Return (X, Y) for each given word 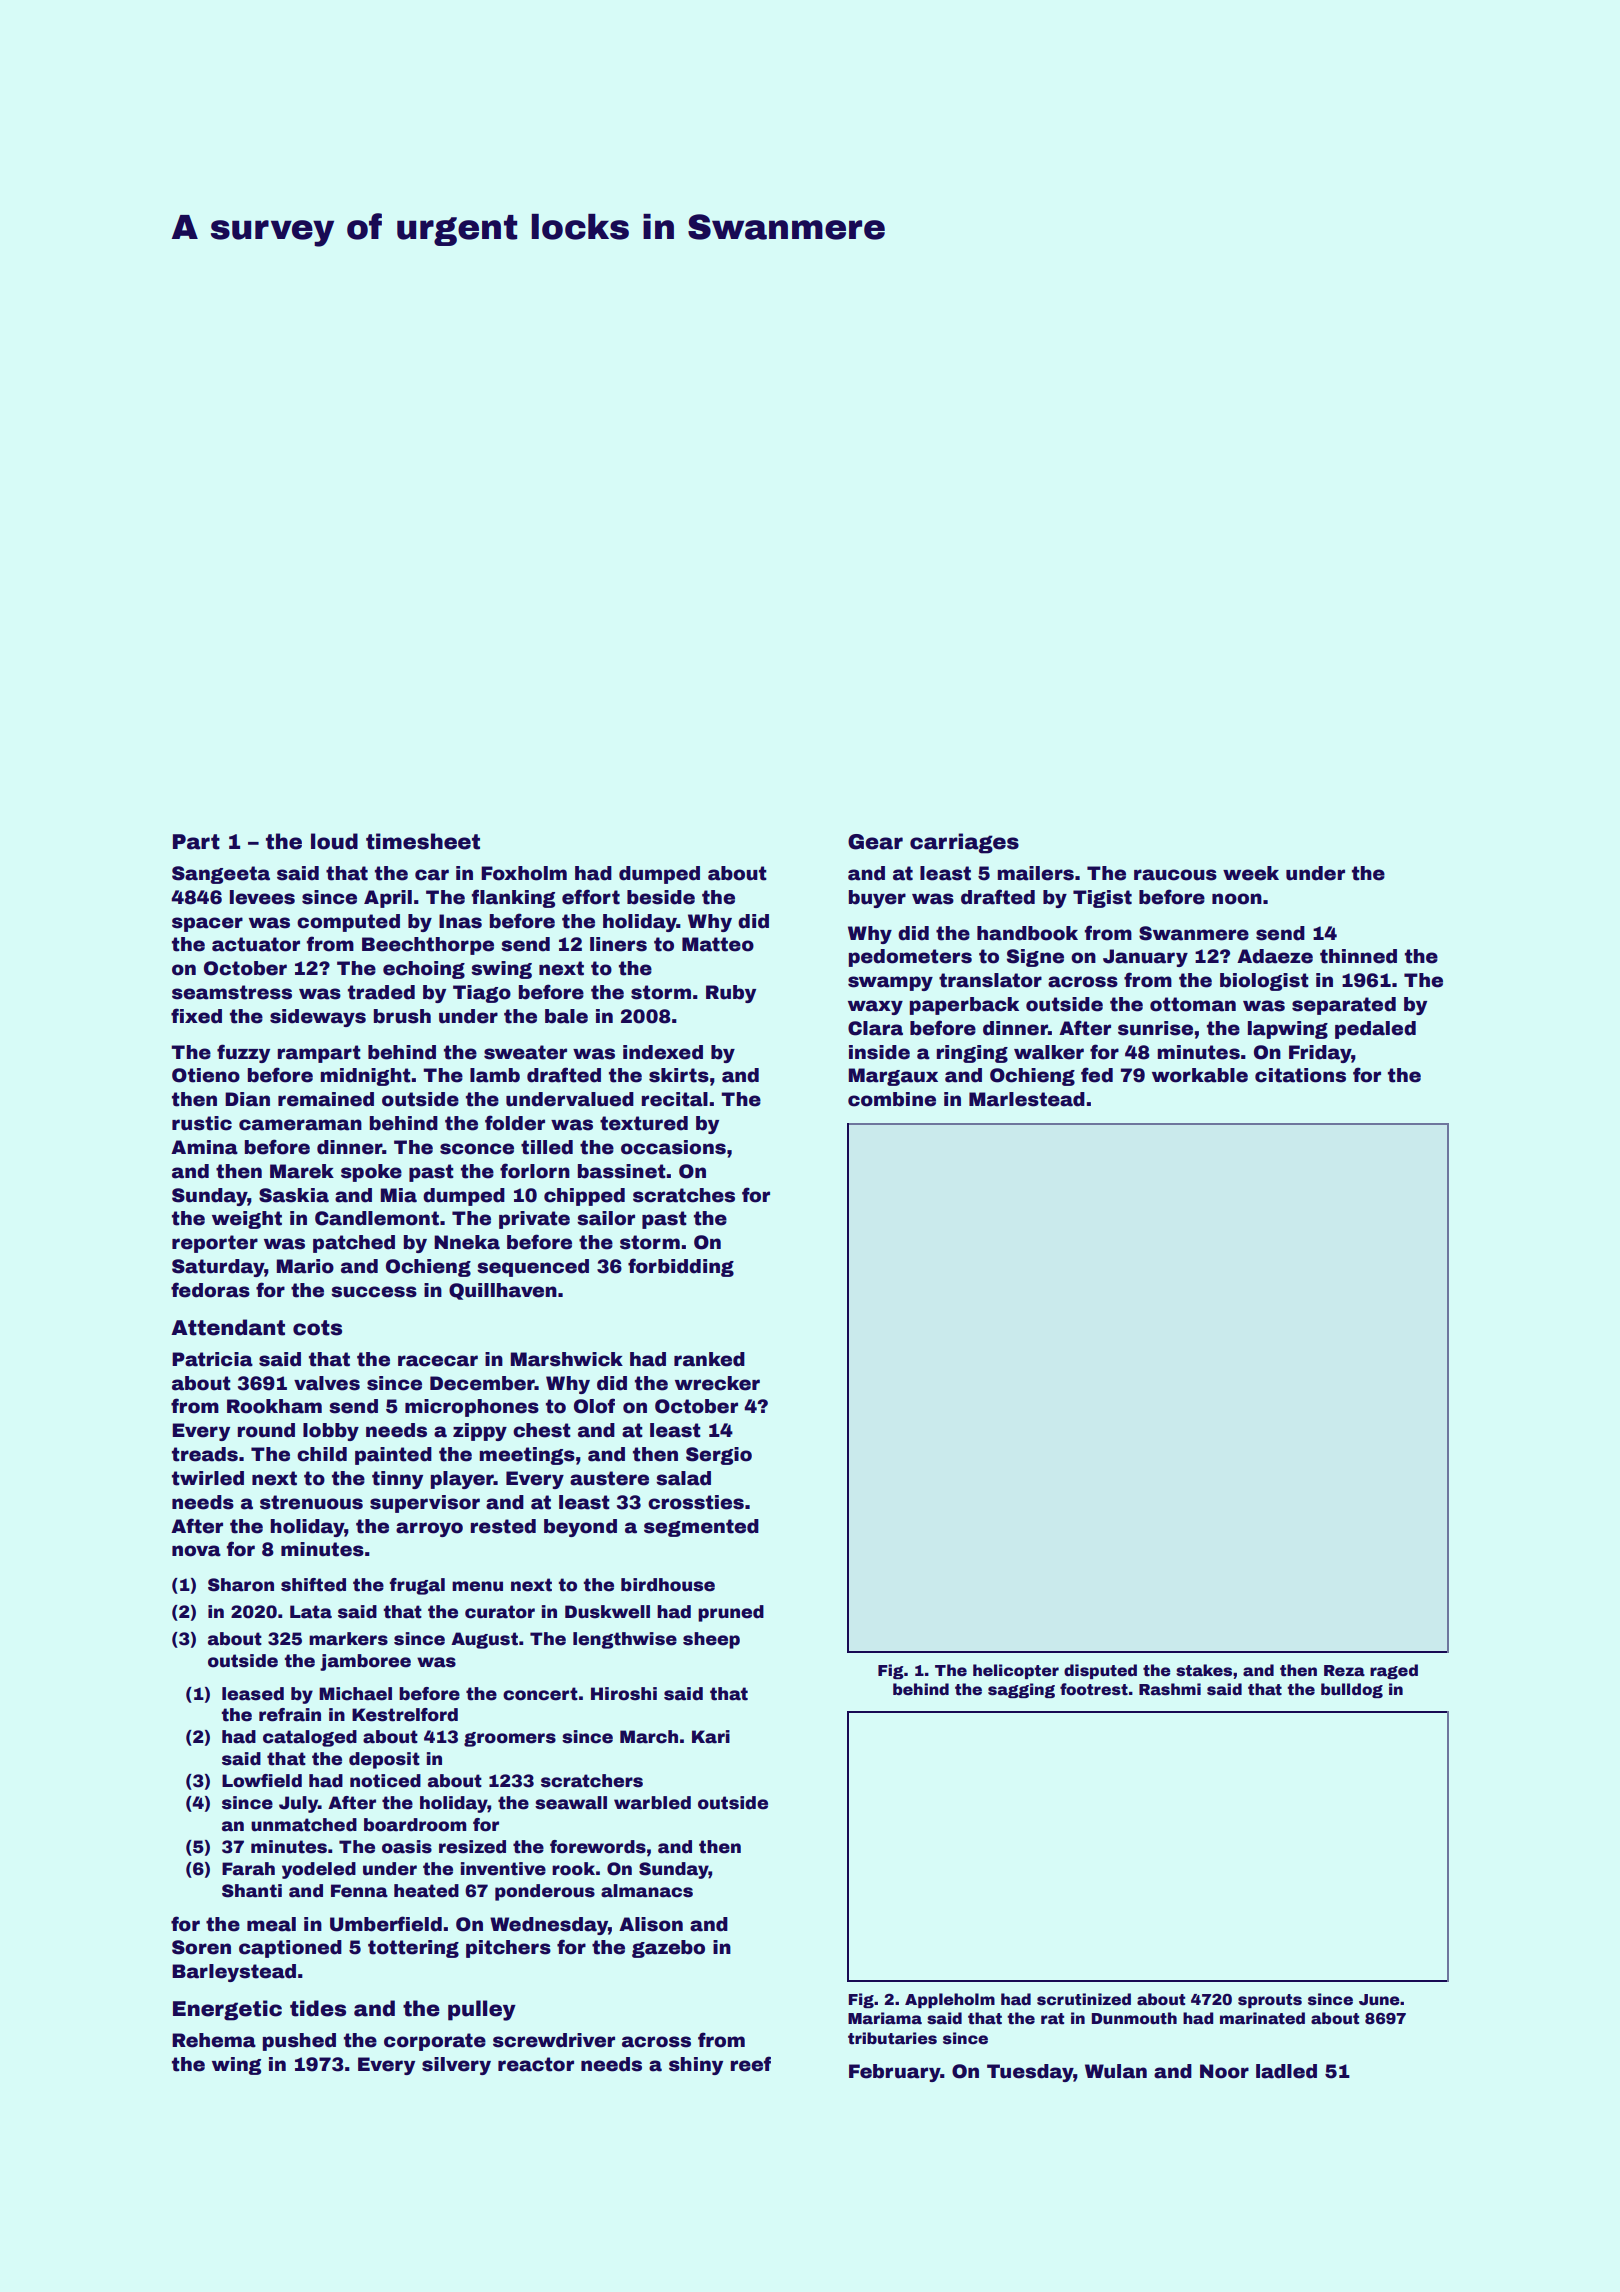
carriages (964, 843)
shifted (313, 1585)
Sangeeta (221, 875)
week (1251, 873)
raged (1394, 1671)
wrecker (717, 1383)
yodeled (319, 1870)
